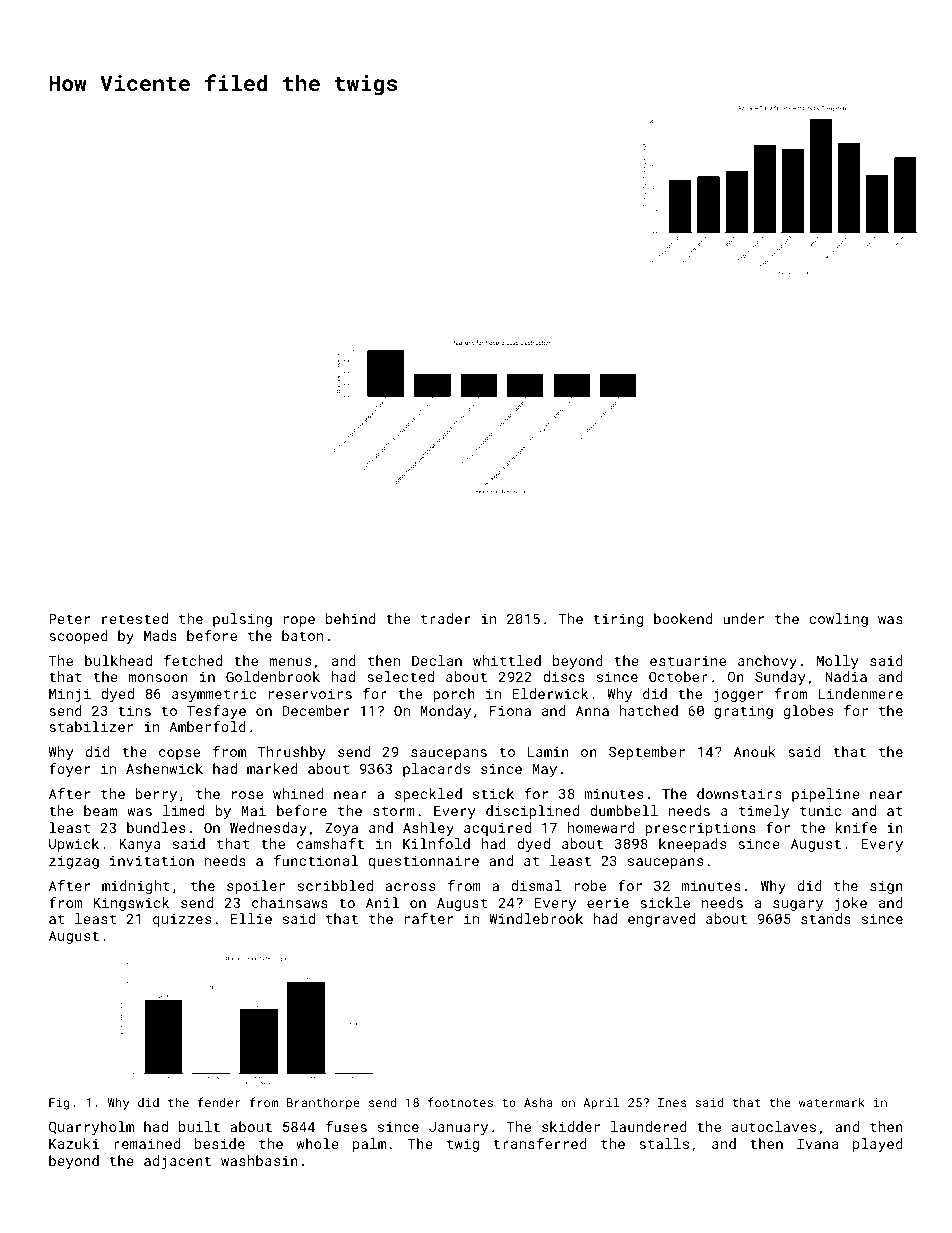 This image has width=952, height=1233. What do you see at coordinates (219, 1102) in the image?
I see `fender` at bounding box center [219, 1102].
